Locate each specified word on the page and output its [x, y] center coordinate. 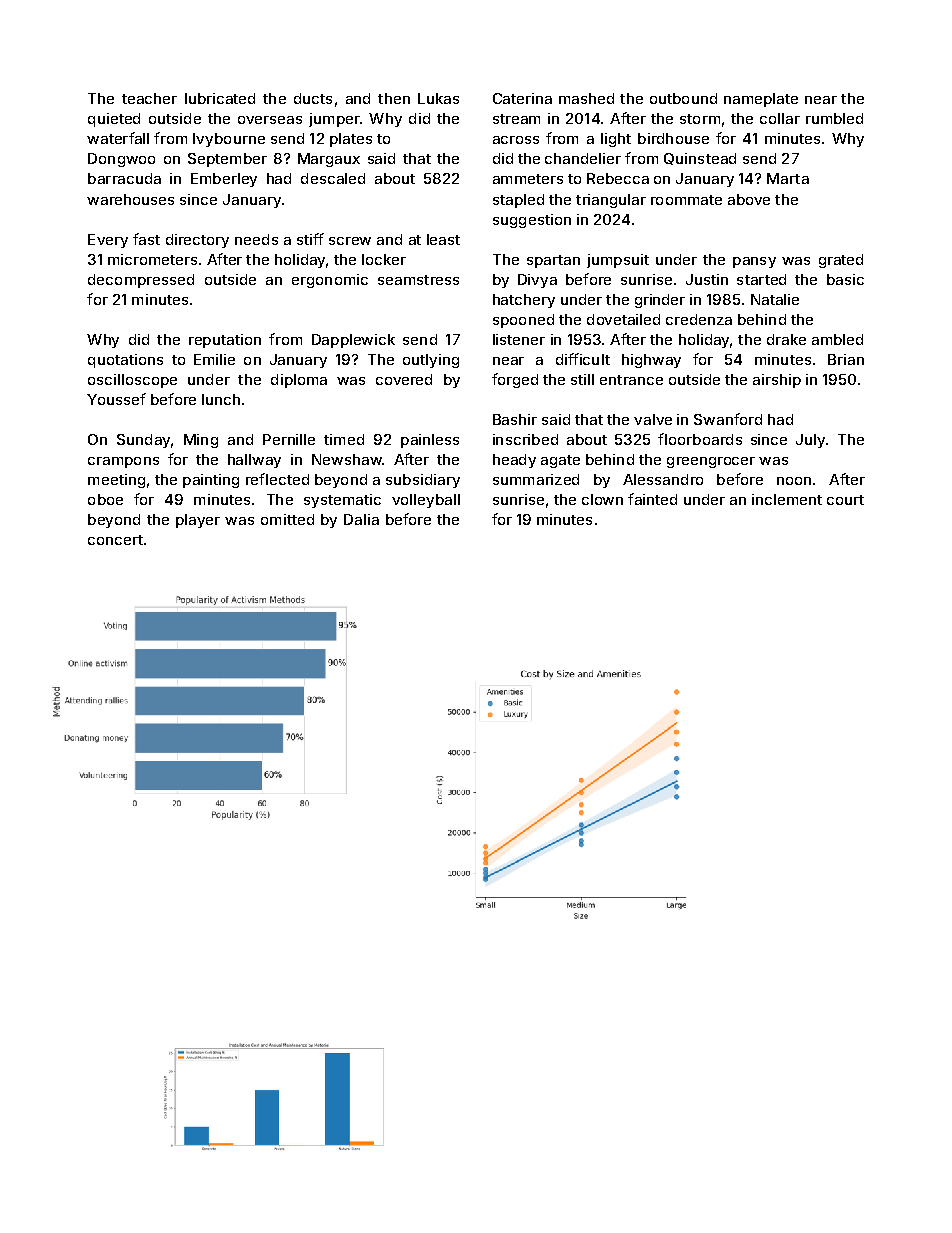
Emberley [224, 180]
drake [786, 339]
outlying [431, 361]
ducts [313, 98]
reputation [225, 341]
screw [350, 241]
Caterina [522, 98]
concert [115, 540]
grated [841, 261]
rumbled [834, 118]
